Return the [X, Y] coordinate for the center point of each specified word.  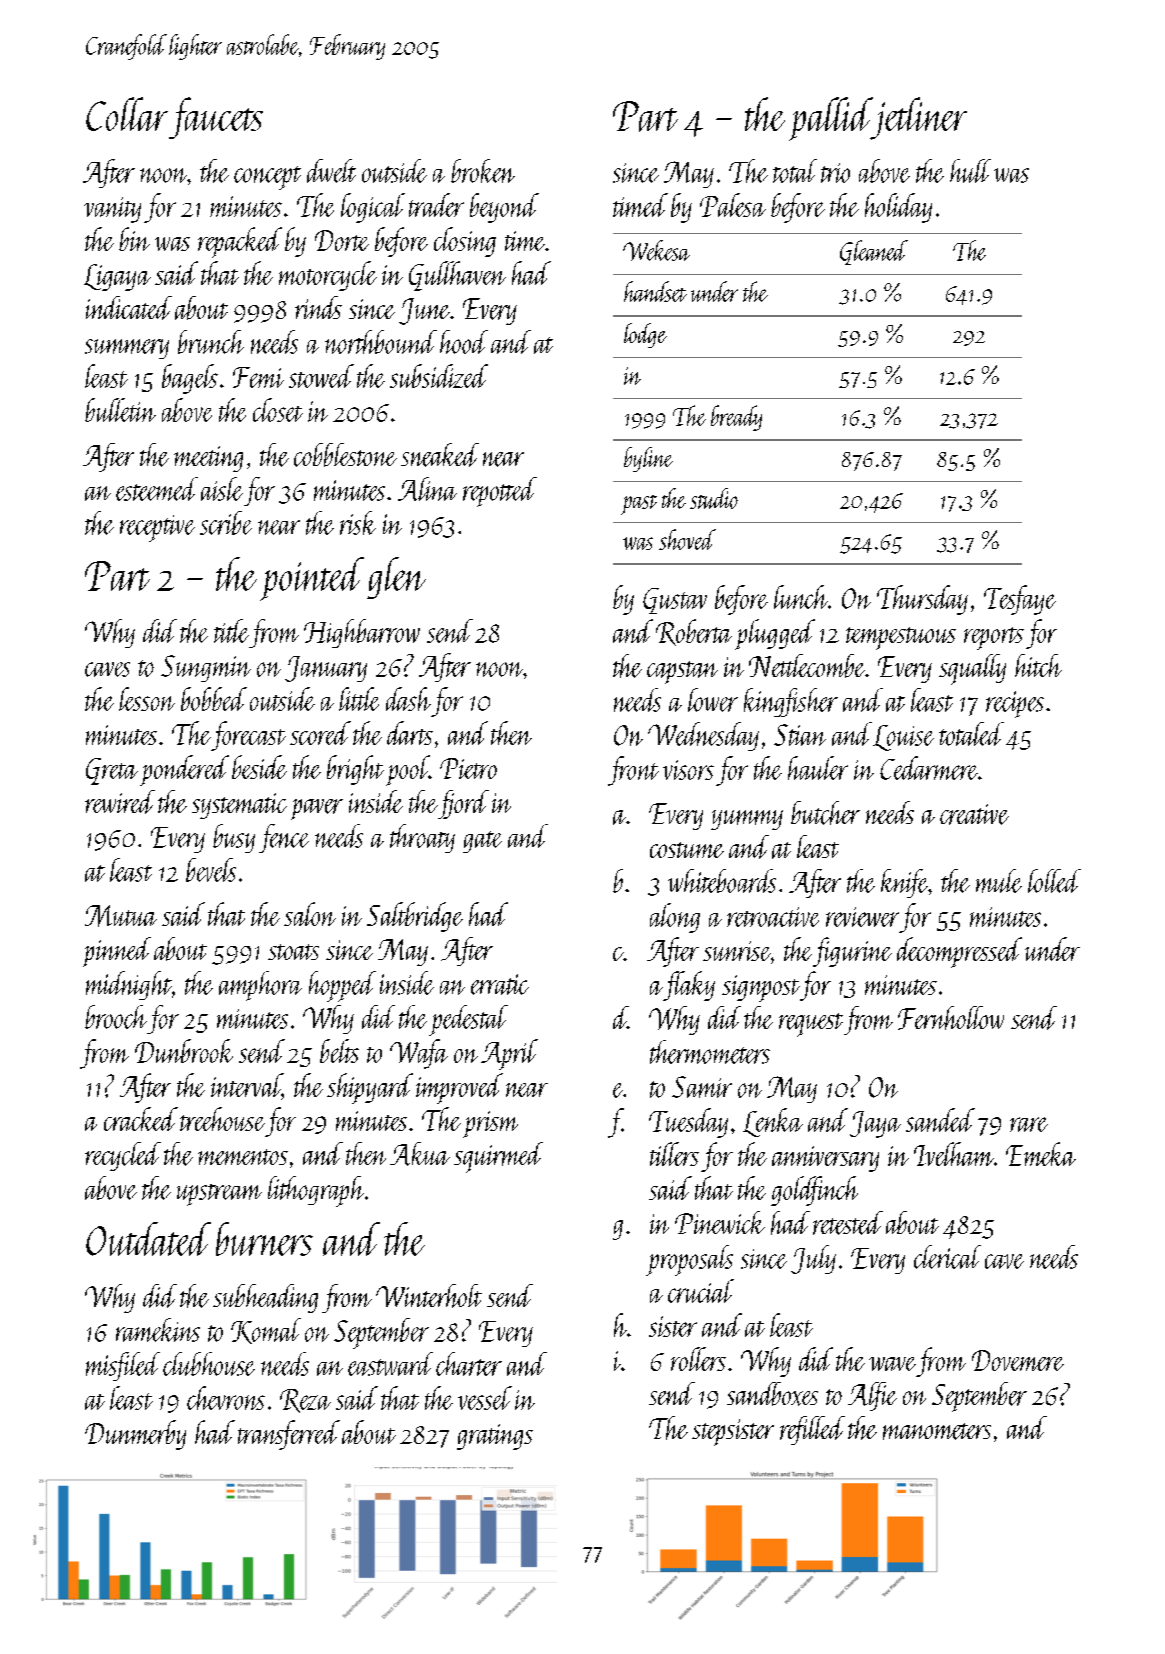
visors [688, 770]
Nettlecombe [807, 666]
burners [264, 1239]
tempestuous [901, 638]
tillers [674, 1154]
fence [284, 838]
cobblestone [345, 455]
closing [465, 242]
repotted [500, 492]
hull [970, 171]
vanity [112, 210]
